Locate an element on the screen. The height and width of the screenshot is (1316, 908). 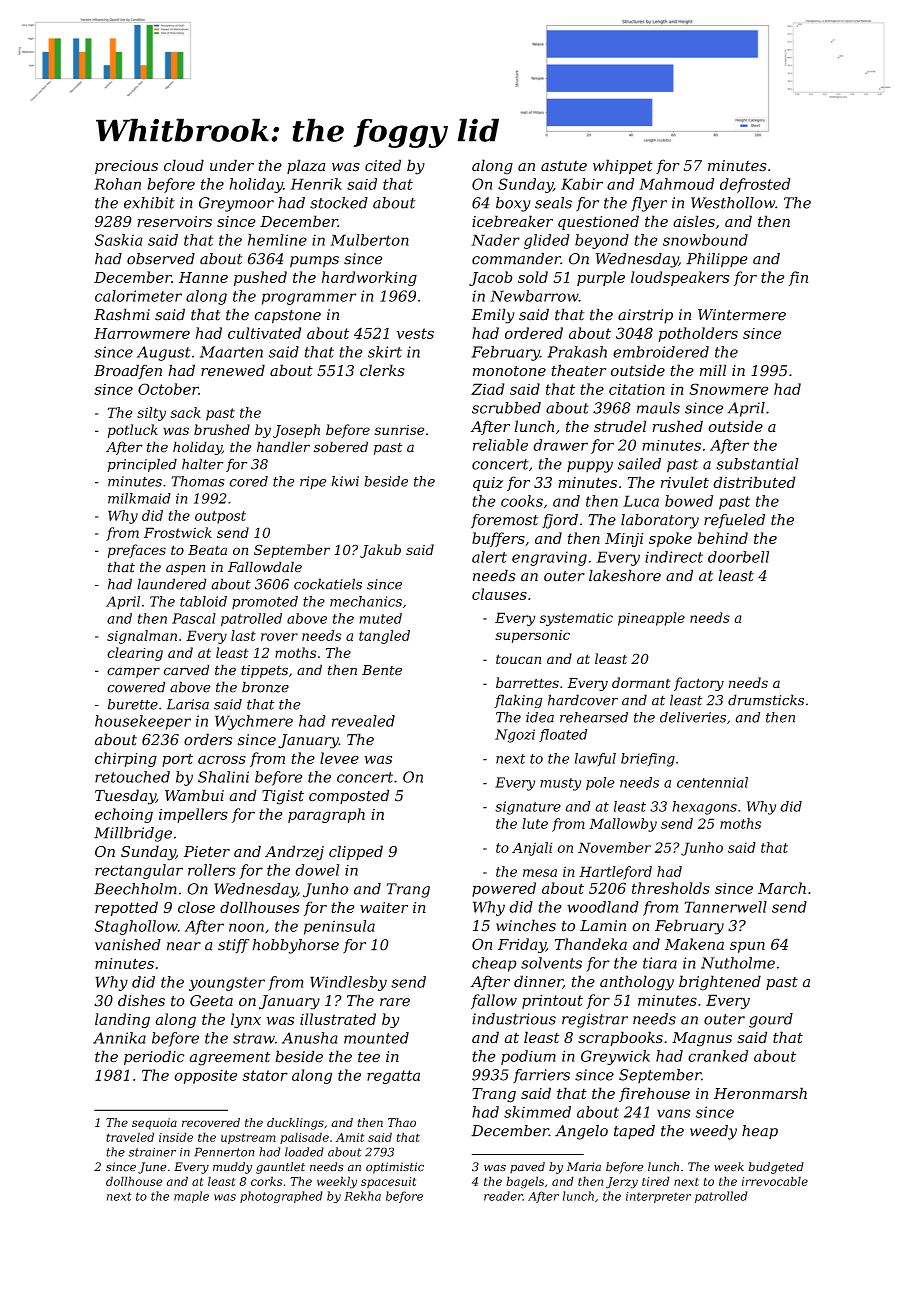
waiter is located at coordinates (384, 907).
